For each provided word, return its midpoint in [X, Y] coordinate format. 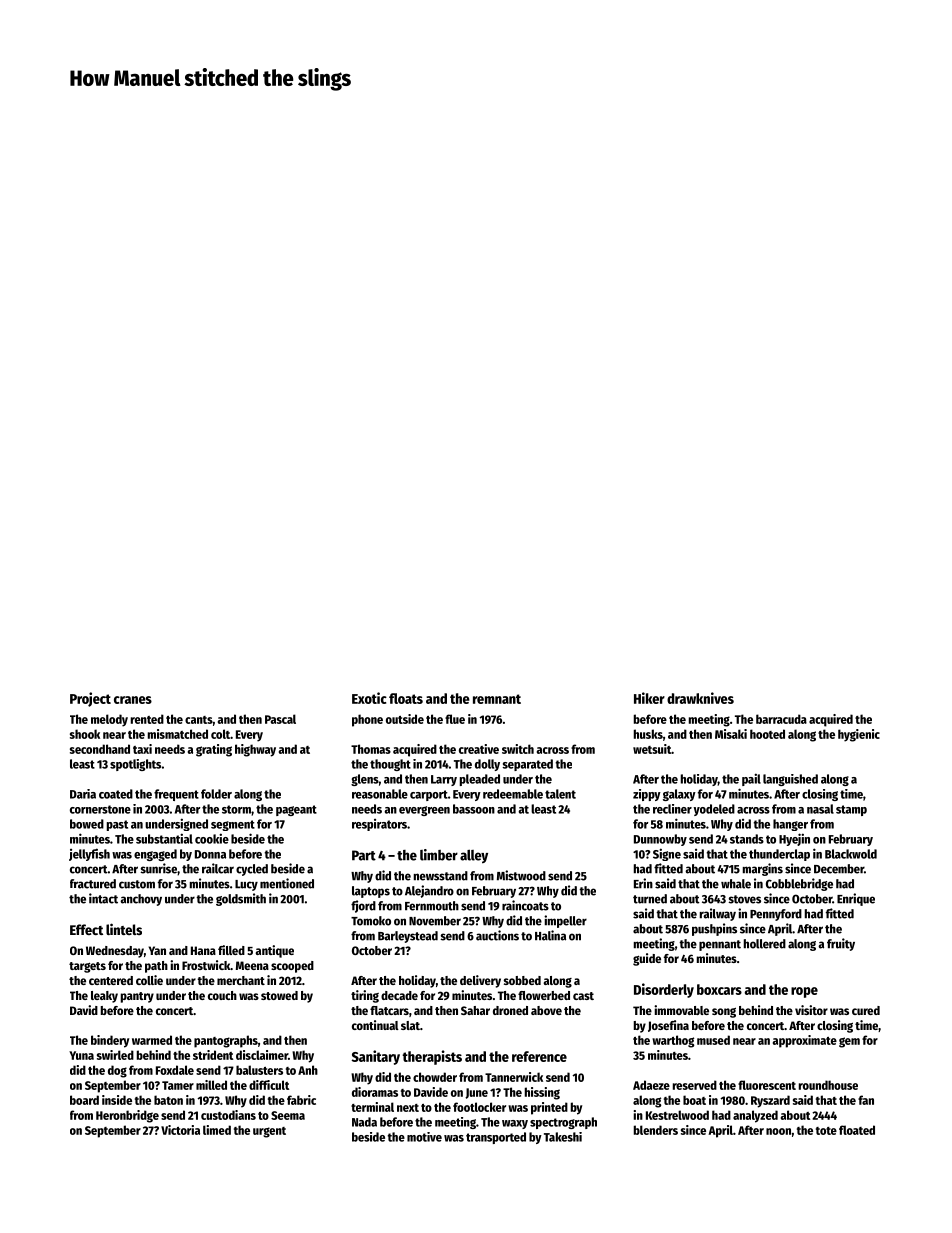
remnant [497, 699]
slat [410, 1025]
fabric [301, 1100]
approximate [805, 1041]
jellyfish [89, 854]
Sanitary [376, 1057]
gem [849, 1042]
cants [199, 720]
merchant [241, 980]
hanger [790, 825]
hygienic [859, 735]
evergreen [424, 811]
